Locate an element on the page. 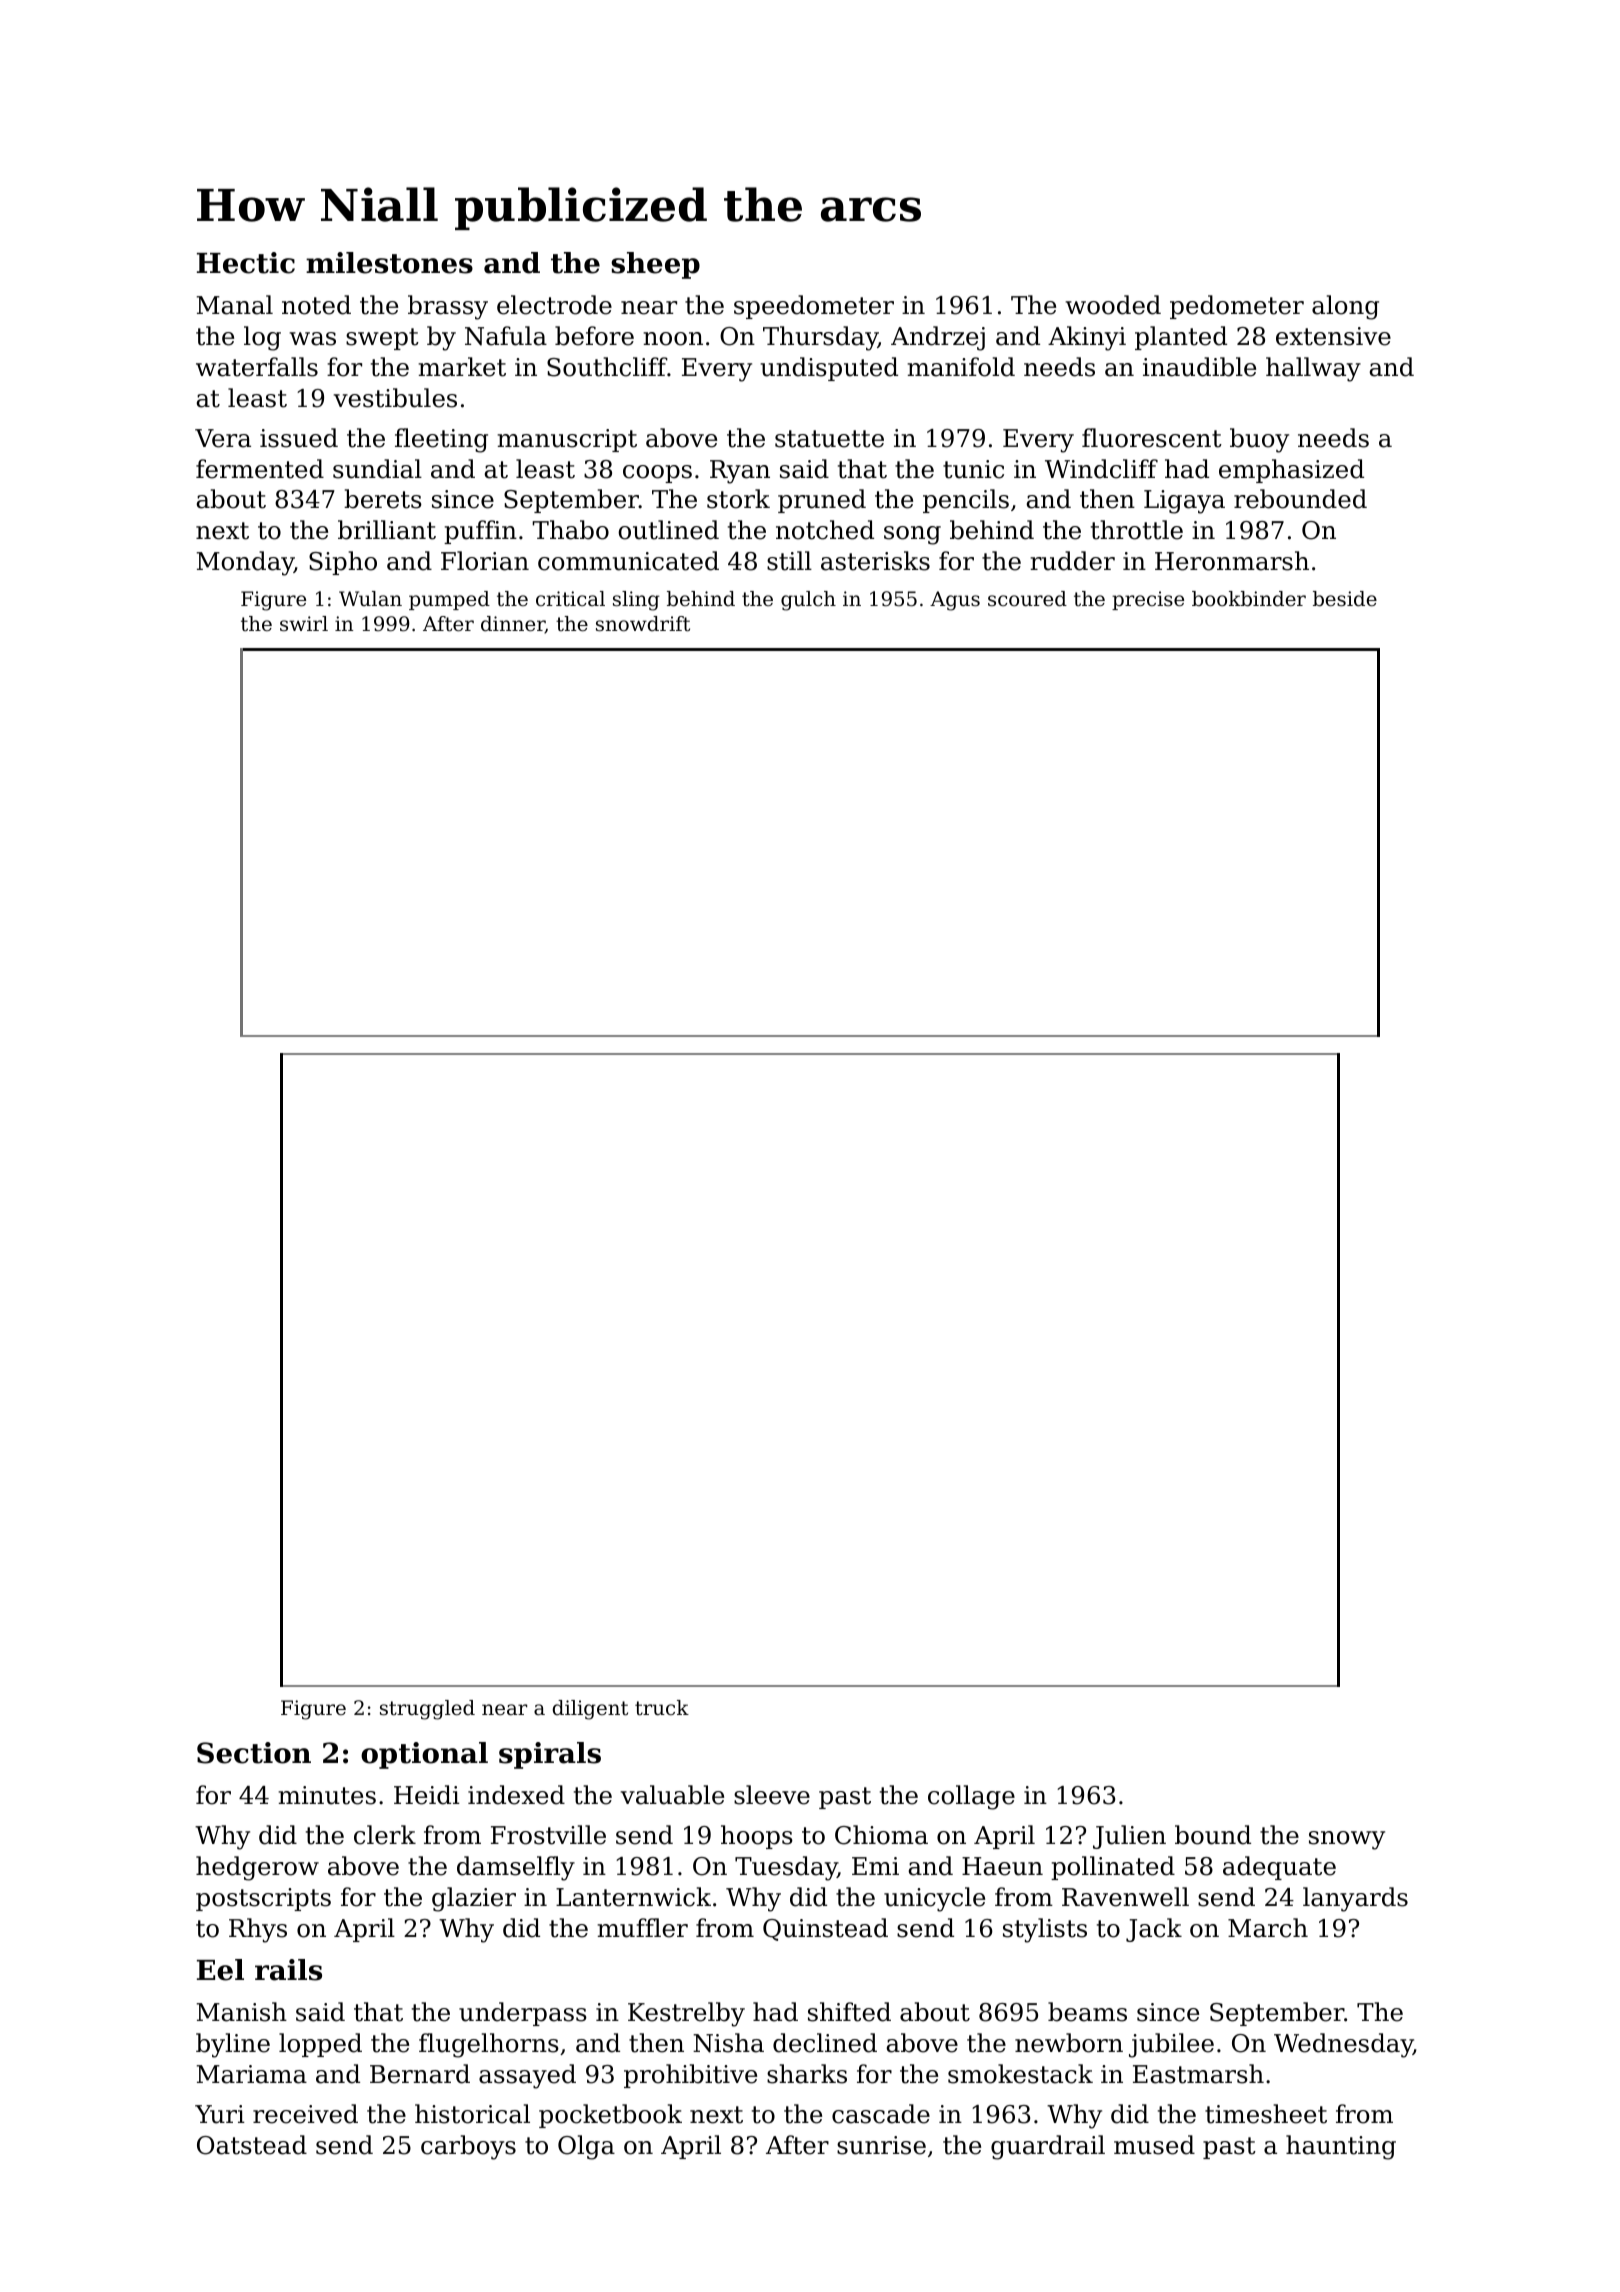 The image size is (1620, 2292). wooded is located at coordinates (1113, 305).
